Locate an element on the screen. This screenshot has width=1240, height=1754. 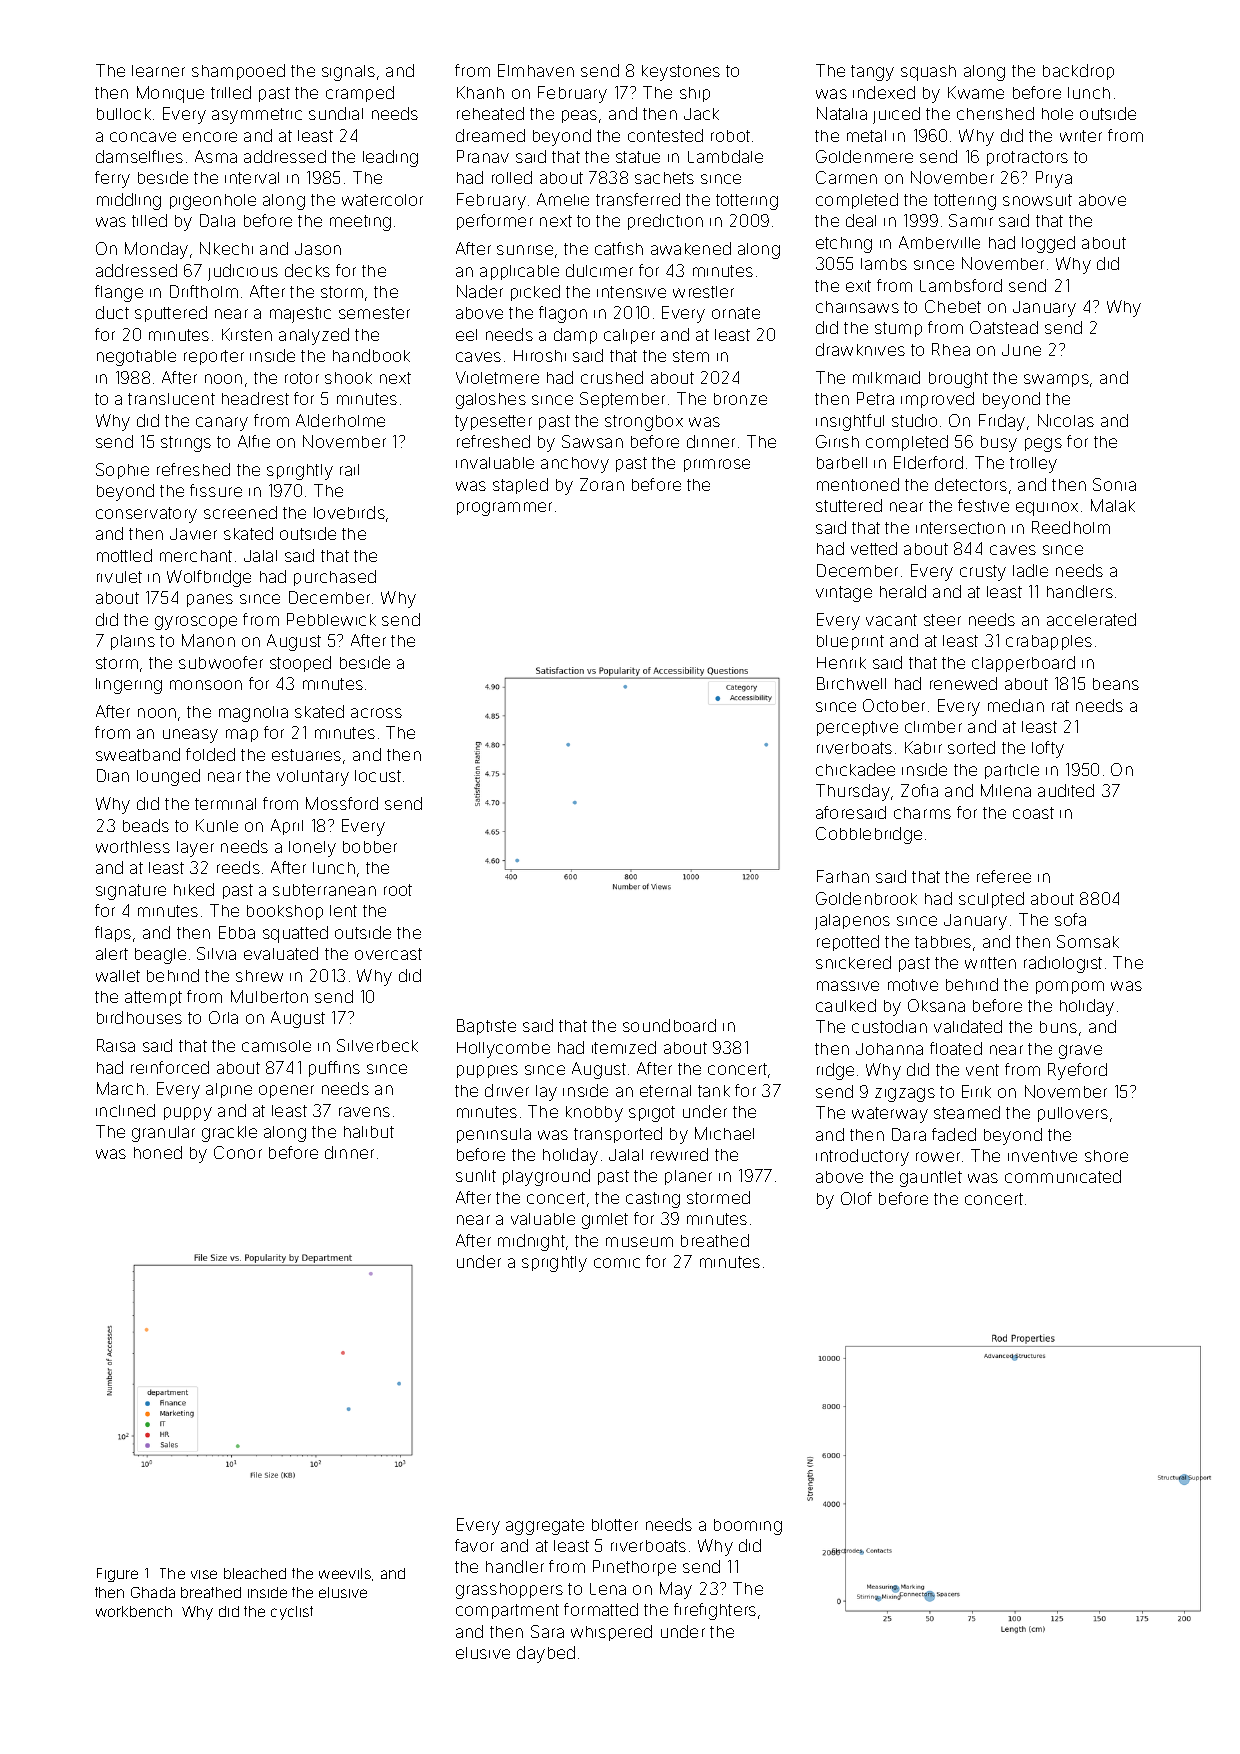
meeting is located at coordinates (360, 223).
